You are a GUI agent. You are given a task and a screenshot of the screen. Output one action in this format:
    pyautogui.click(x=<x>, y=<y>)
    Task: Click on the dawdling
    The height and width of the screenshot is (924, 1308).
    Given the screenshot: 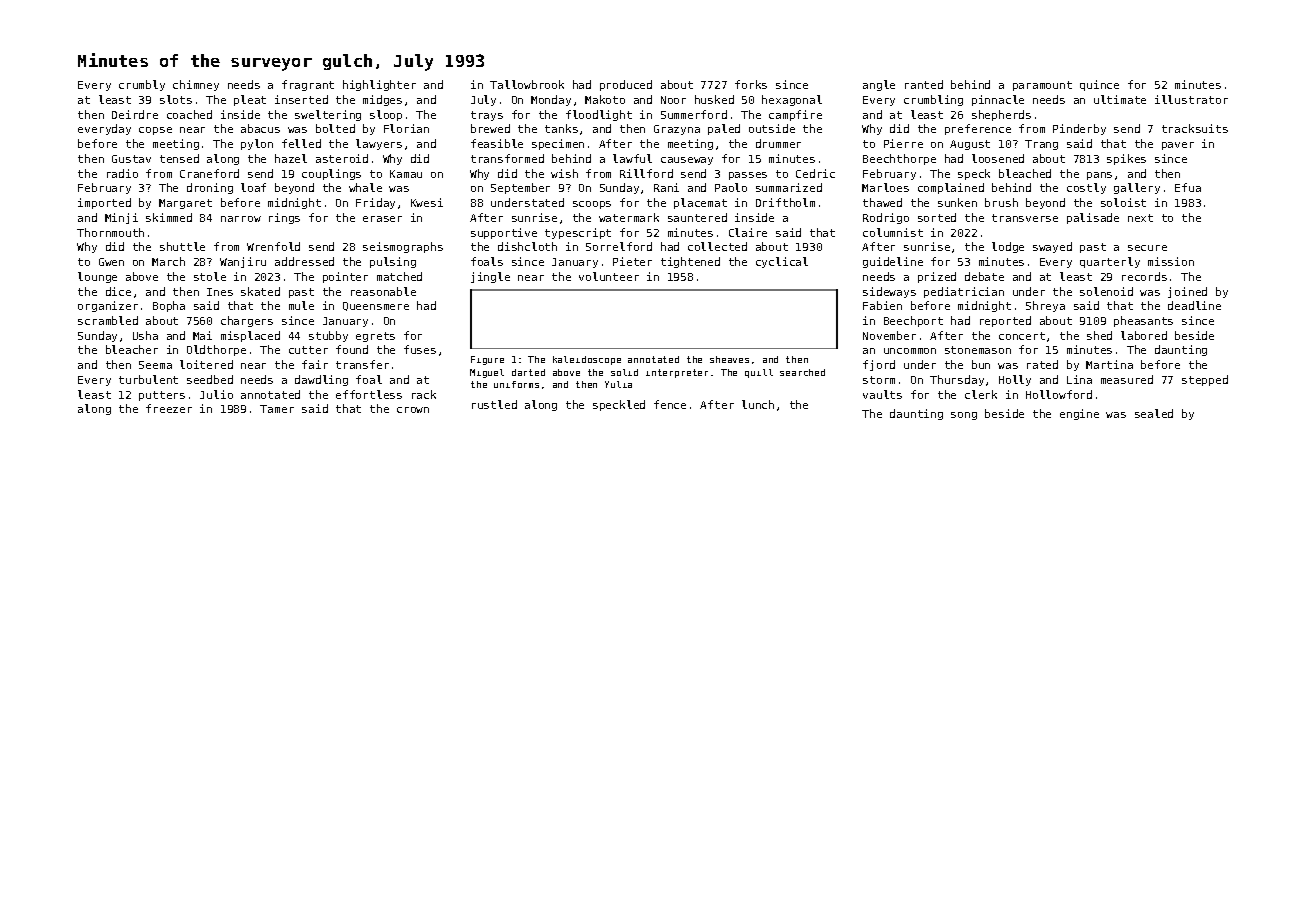 What is the action you would take?
    pyautogui.click(x=321, y=380)
